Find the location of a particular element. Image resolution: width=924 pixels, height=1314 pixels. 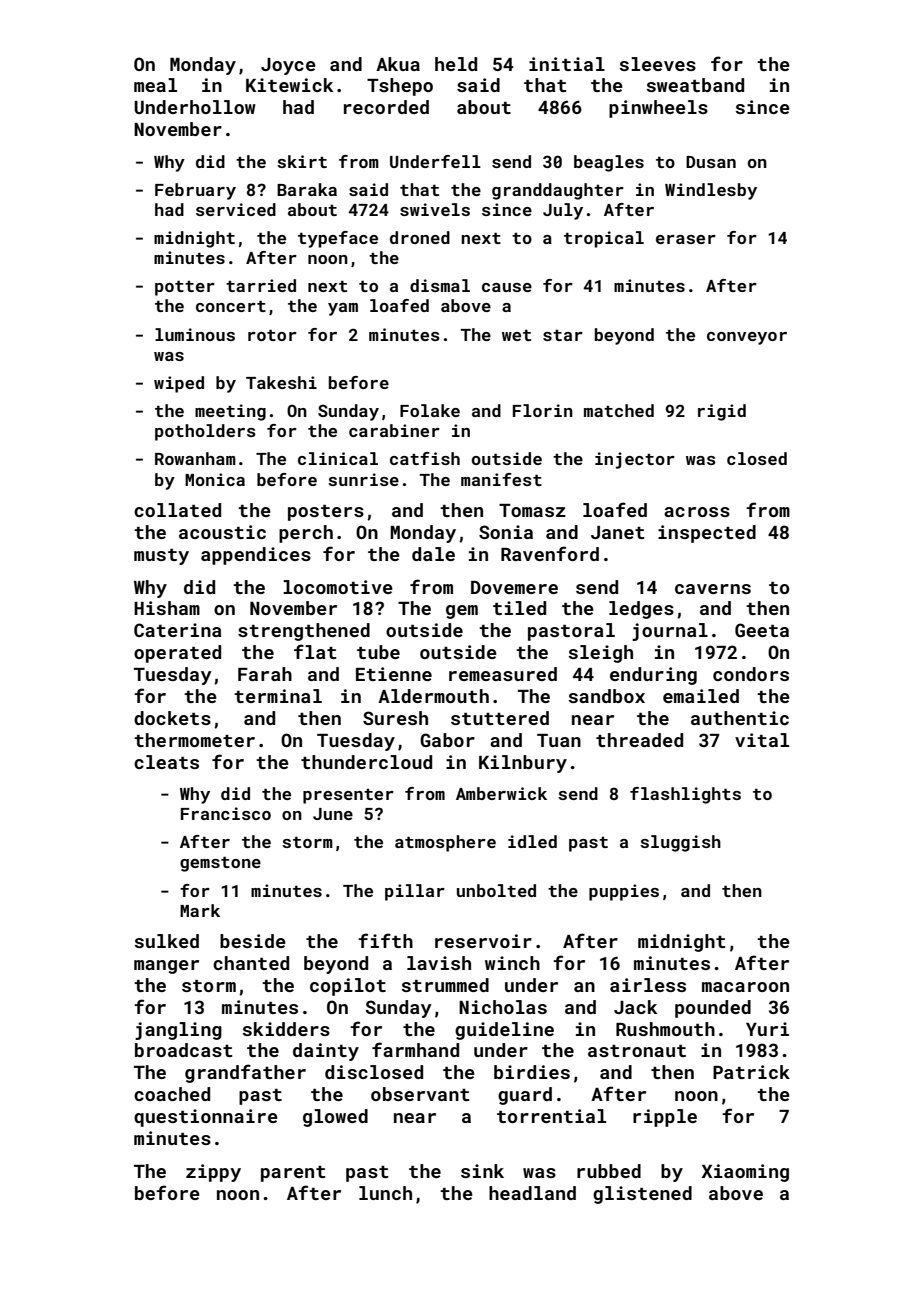

strummed is located at coordinates (445, 985).
